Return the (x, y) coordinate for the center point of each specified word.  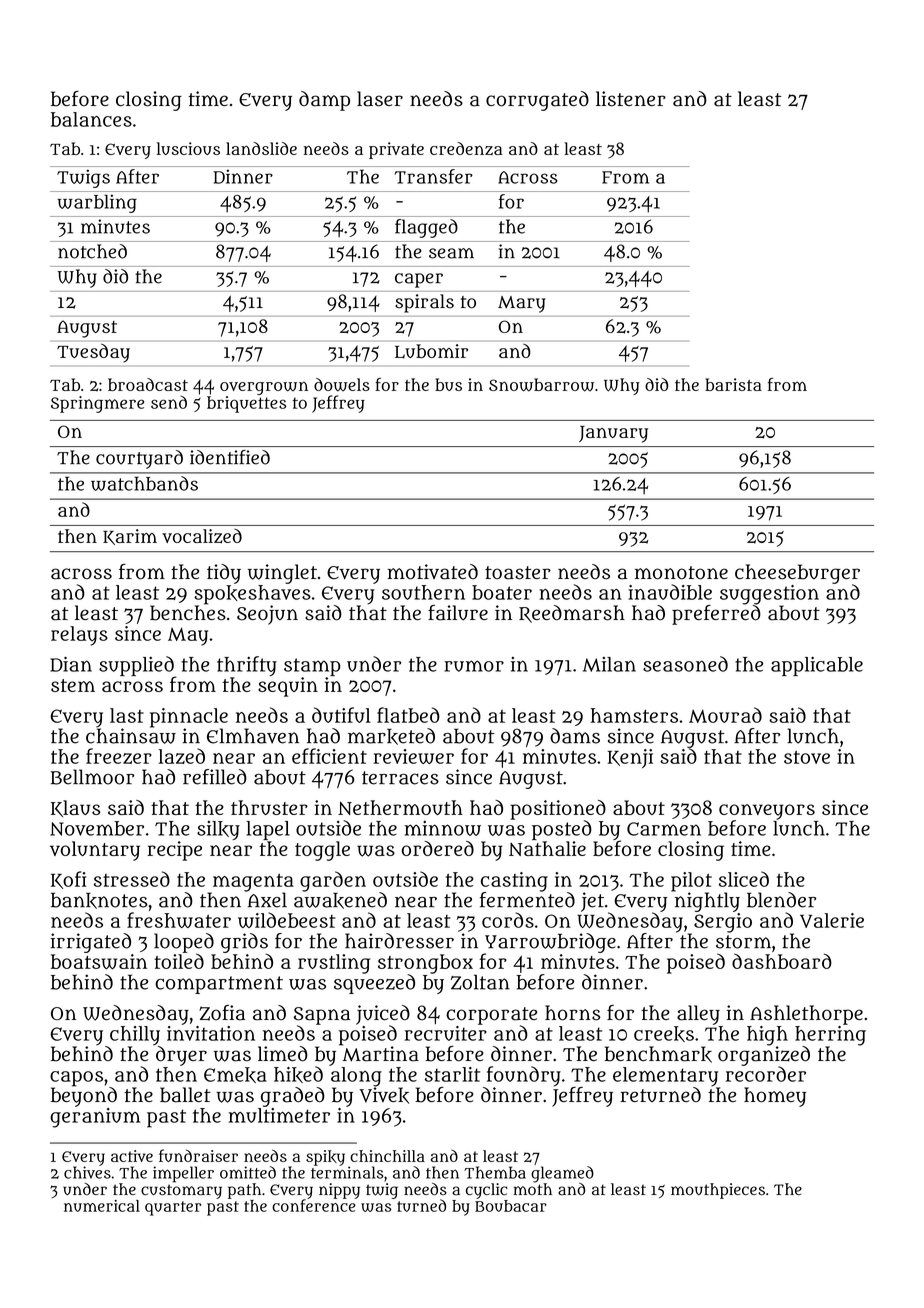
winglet (282, 574)
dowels (342, 385)
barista (733, 384)
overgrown (264, 388)
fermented (527, 900)
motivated (432, 572)
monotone (681, 573)
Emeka (235, 1075)
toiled (179, 961)
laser (380, 99)
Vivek (384, 1095)
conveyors (767, 812)
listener (631, 99)
